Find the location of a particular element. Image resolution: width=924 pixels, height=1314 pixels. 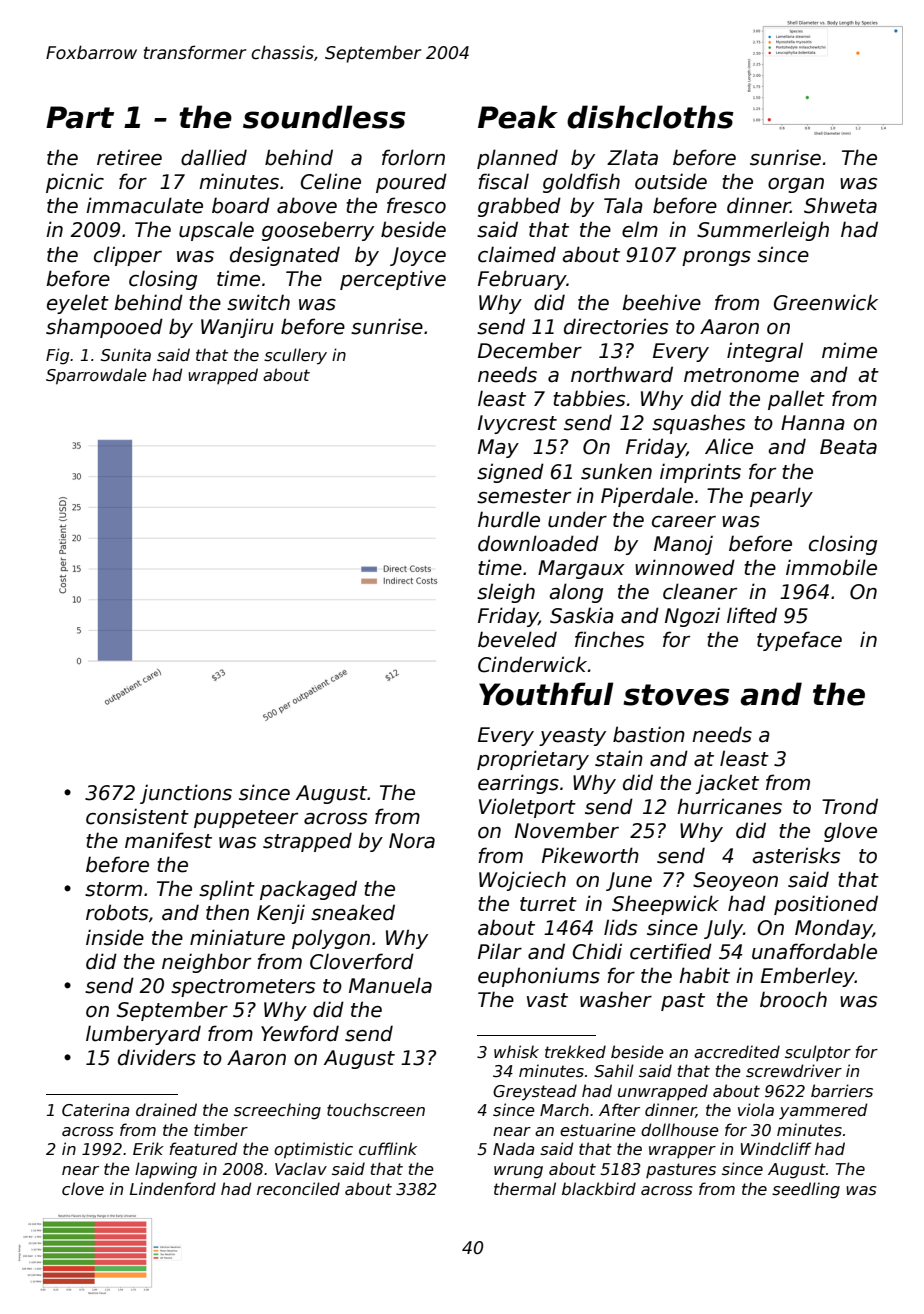

Beata is located at coordinates (848, 447).
